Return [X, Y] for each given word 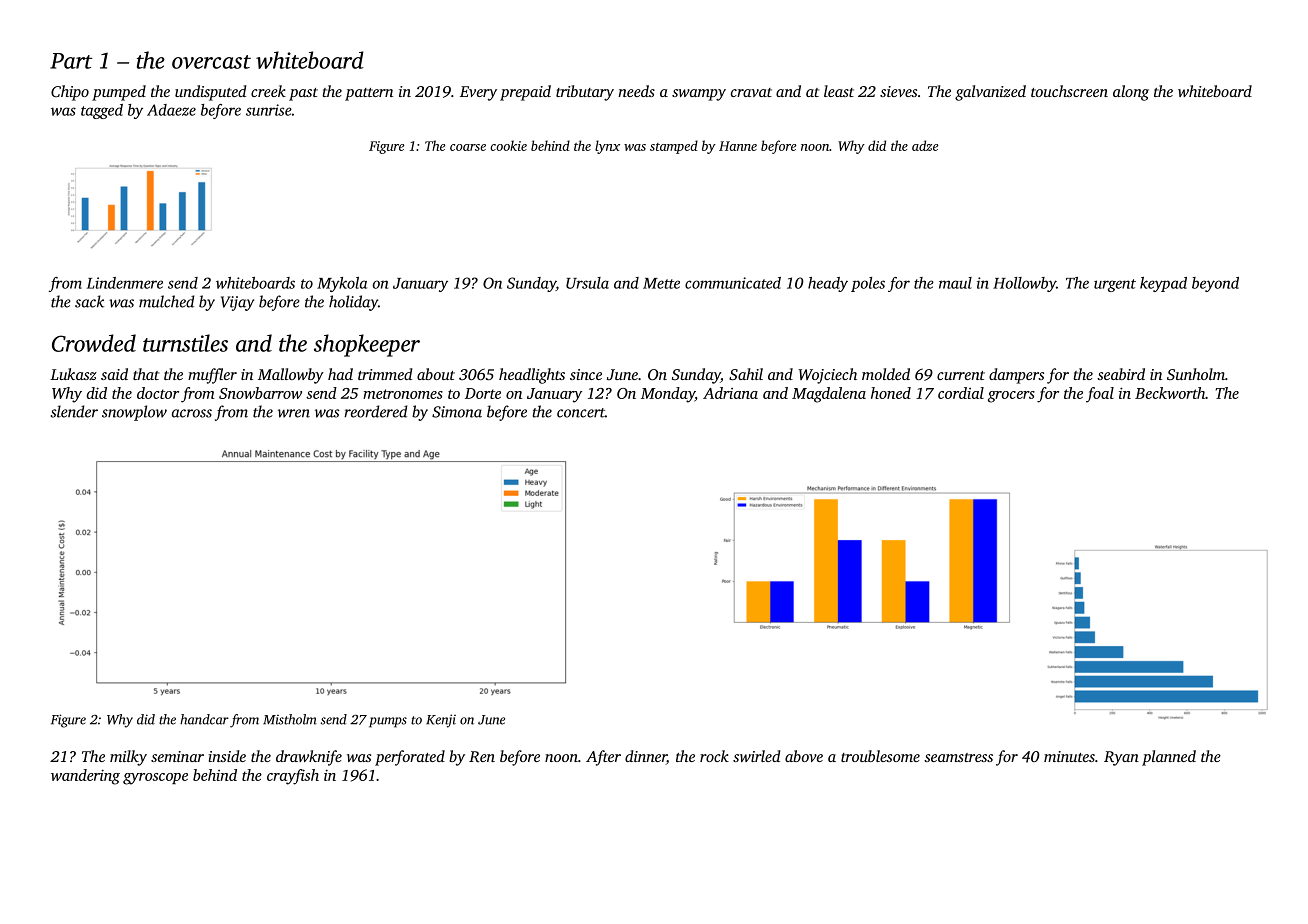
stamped [674, 147]
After [603, 758]
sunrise [269, 110]
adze [925, 145]
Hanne [738, 146]
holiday [353, 303]
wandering [85, 777]
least [839, 91]
